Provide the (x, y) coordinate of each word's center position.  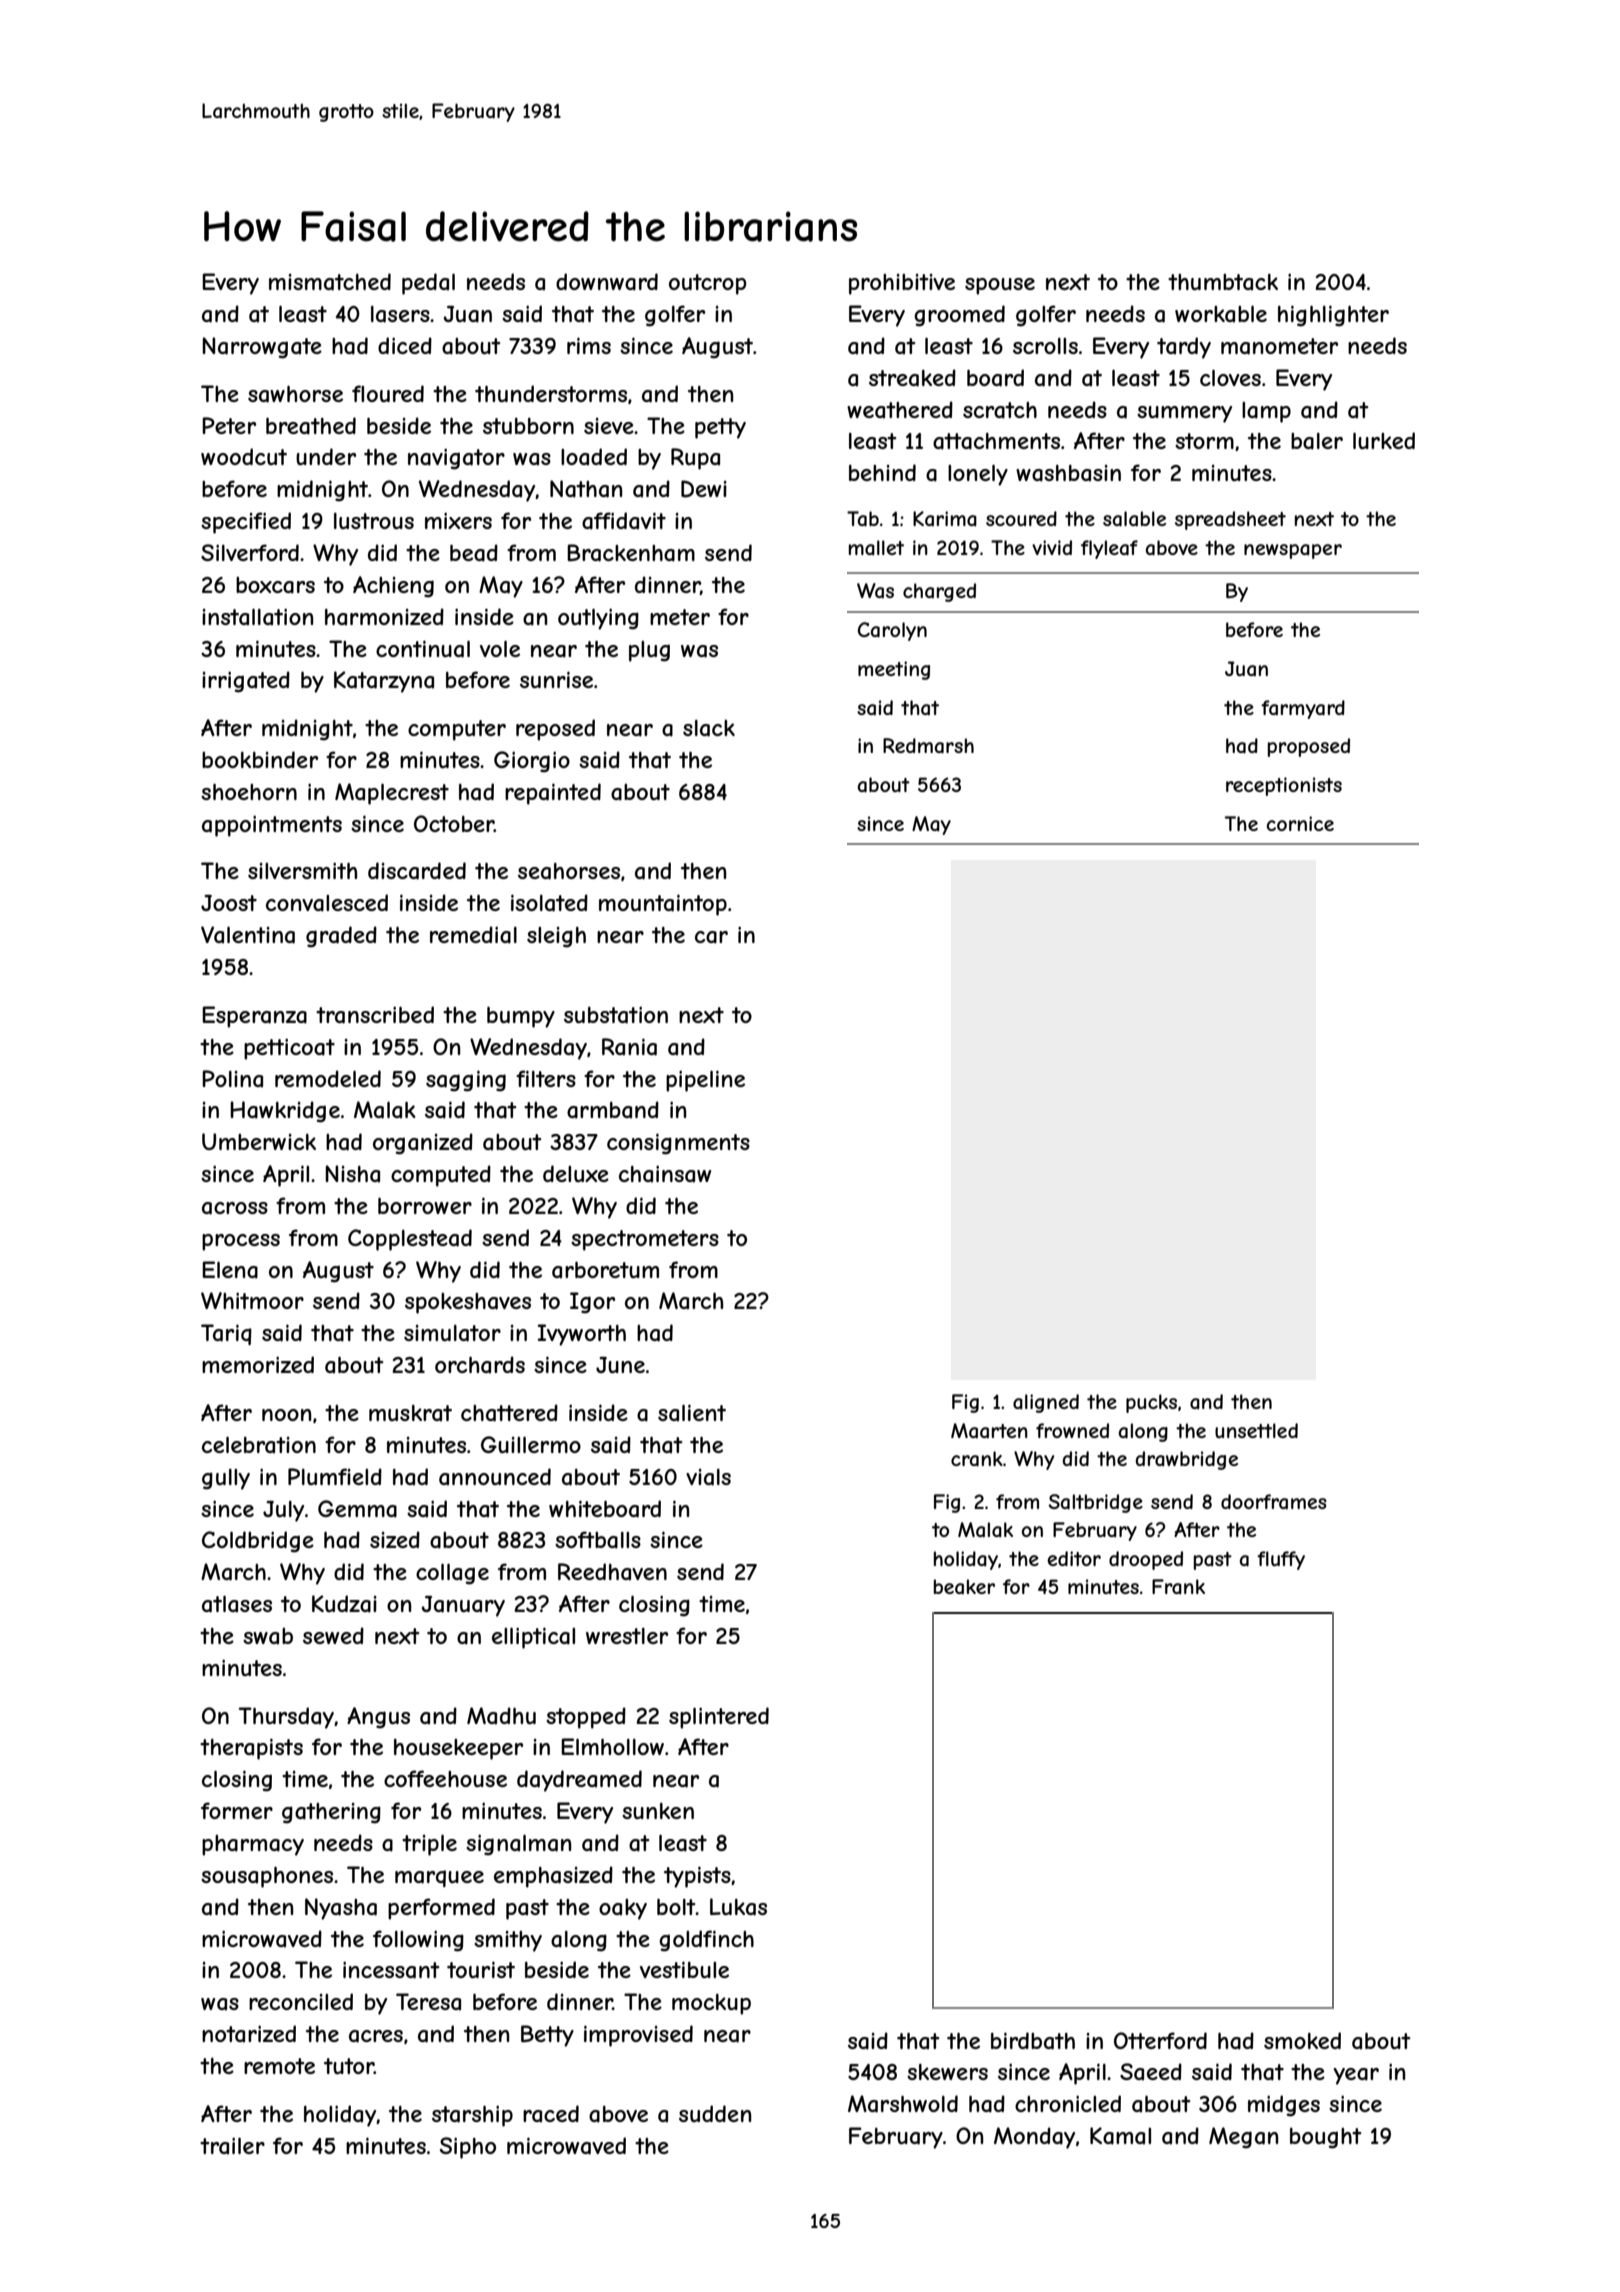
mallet (876, 547)
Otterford (1160, 2040)
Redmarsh (928, 746)
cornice (1300, 823)
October (454, 823)
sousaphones (267, 1877)
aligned (1046, 1403)
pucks (1151, 1403)
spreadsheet (1230, 520)
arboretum (605, 1270)
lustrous (374, 521)
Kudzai (344, 1604)
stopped (586, 1718)
